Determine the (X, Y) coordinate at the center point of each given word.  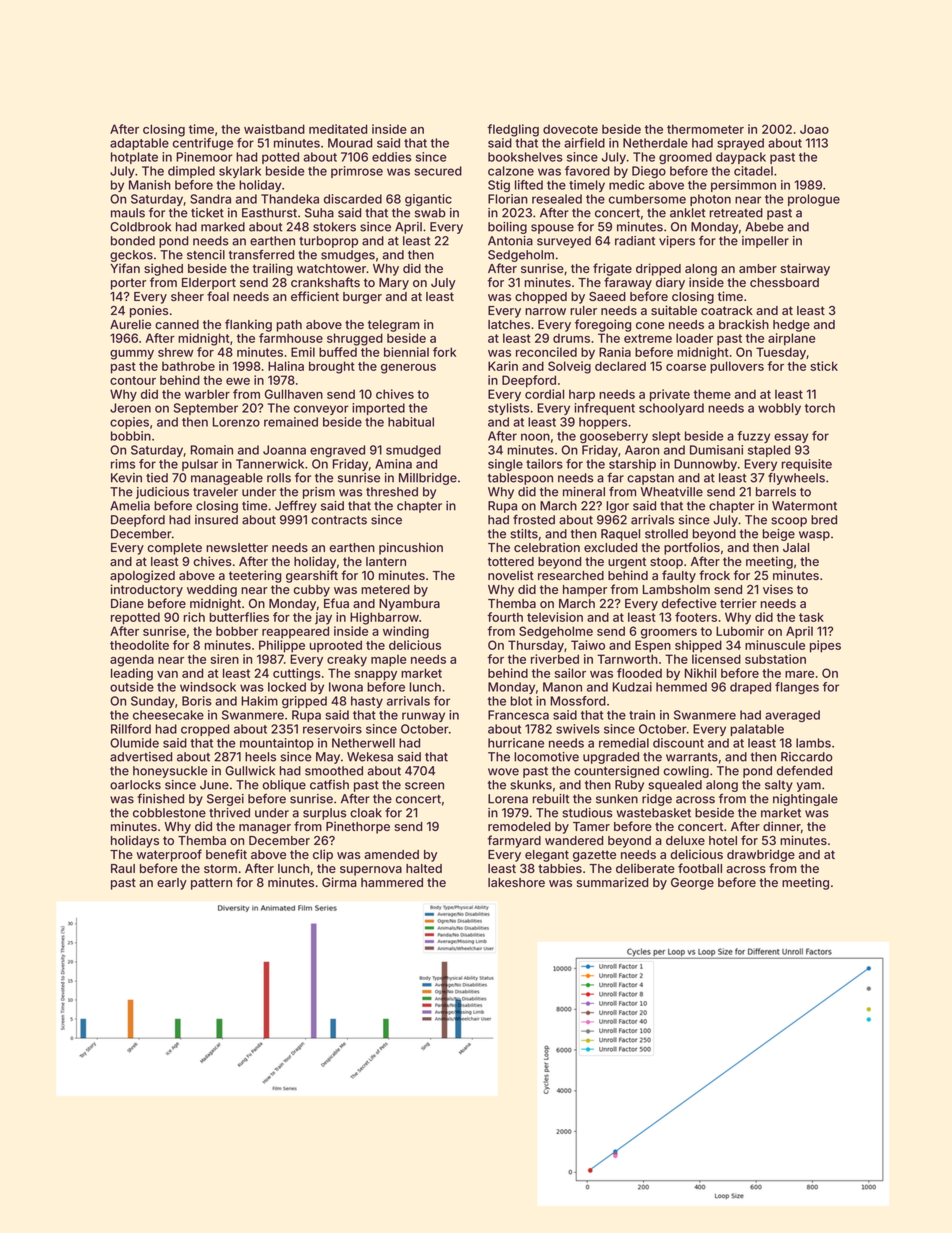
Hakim (259, 701)
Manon (562, 687)
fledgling (513, 130)
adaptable (139, 144)
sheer (187, 296)
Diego (649, 172)
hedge (791, 326)
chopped (541, 298)
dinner (782, 826)
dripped (658, 269)
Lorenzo (236, 422)
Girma (339, 882)
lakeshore (516, 882)
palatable (757, 730)
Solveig (569, 367)
